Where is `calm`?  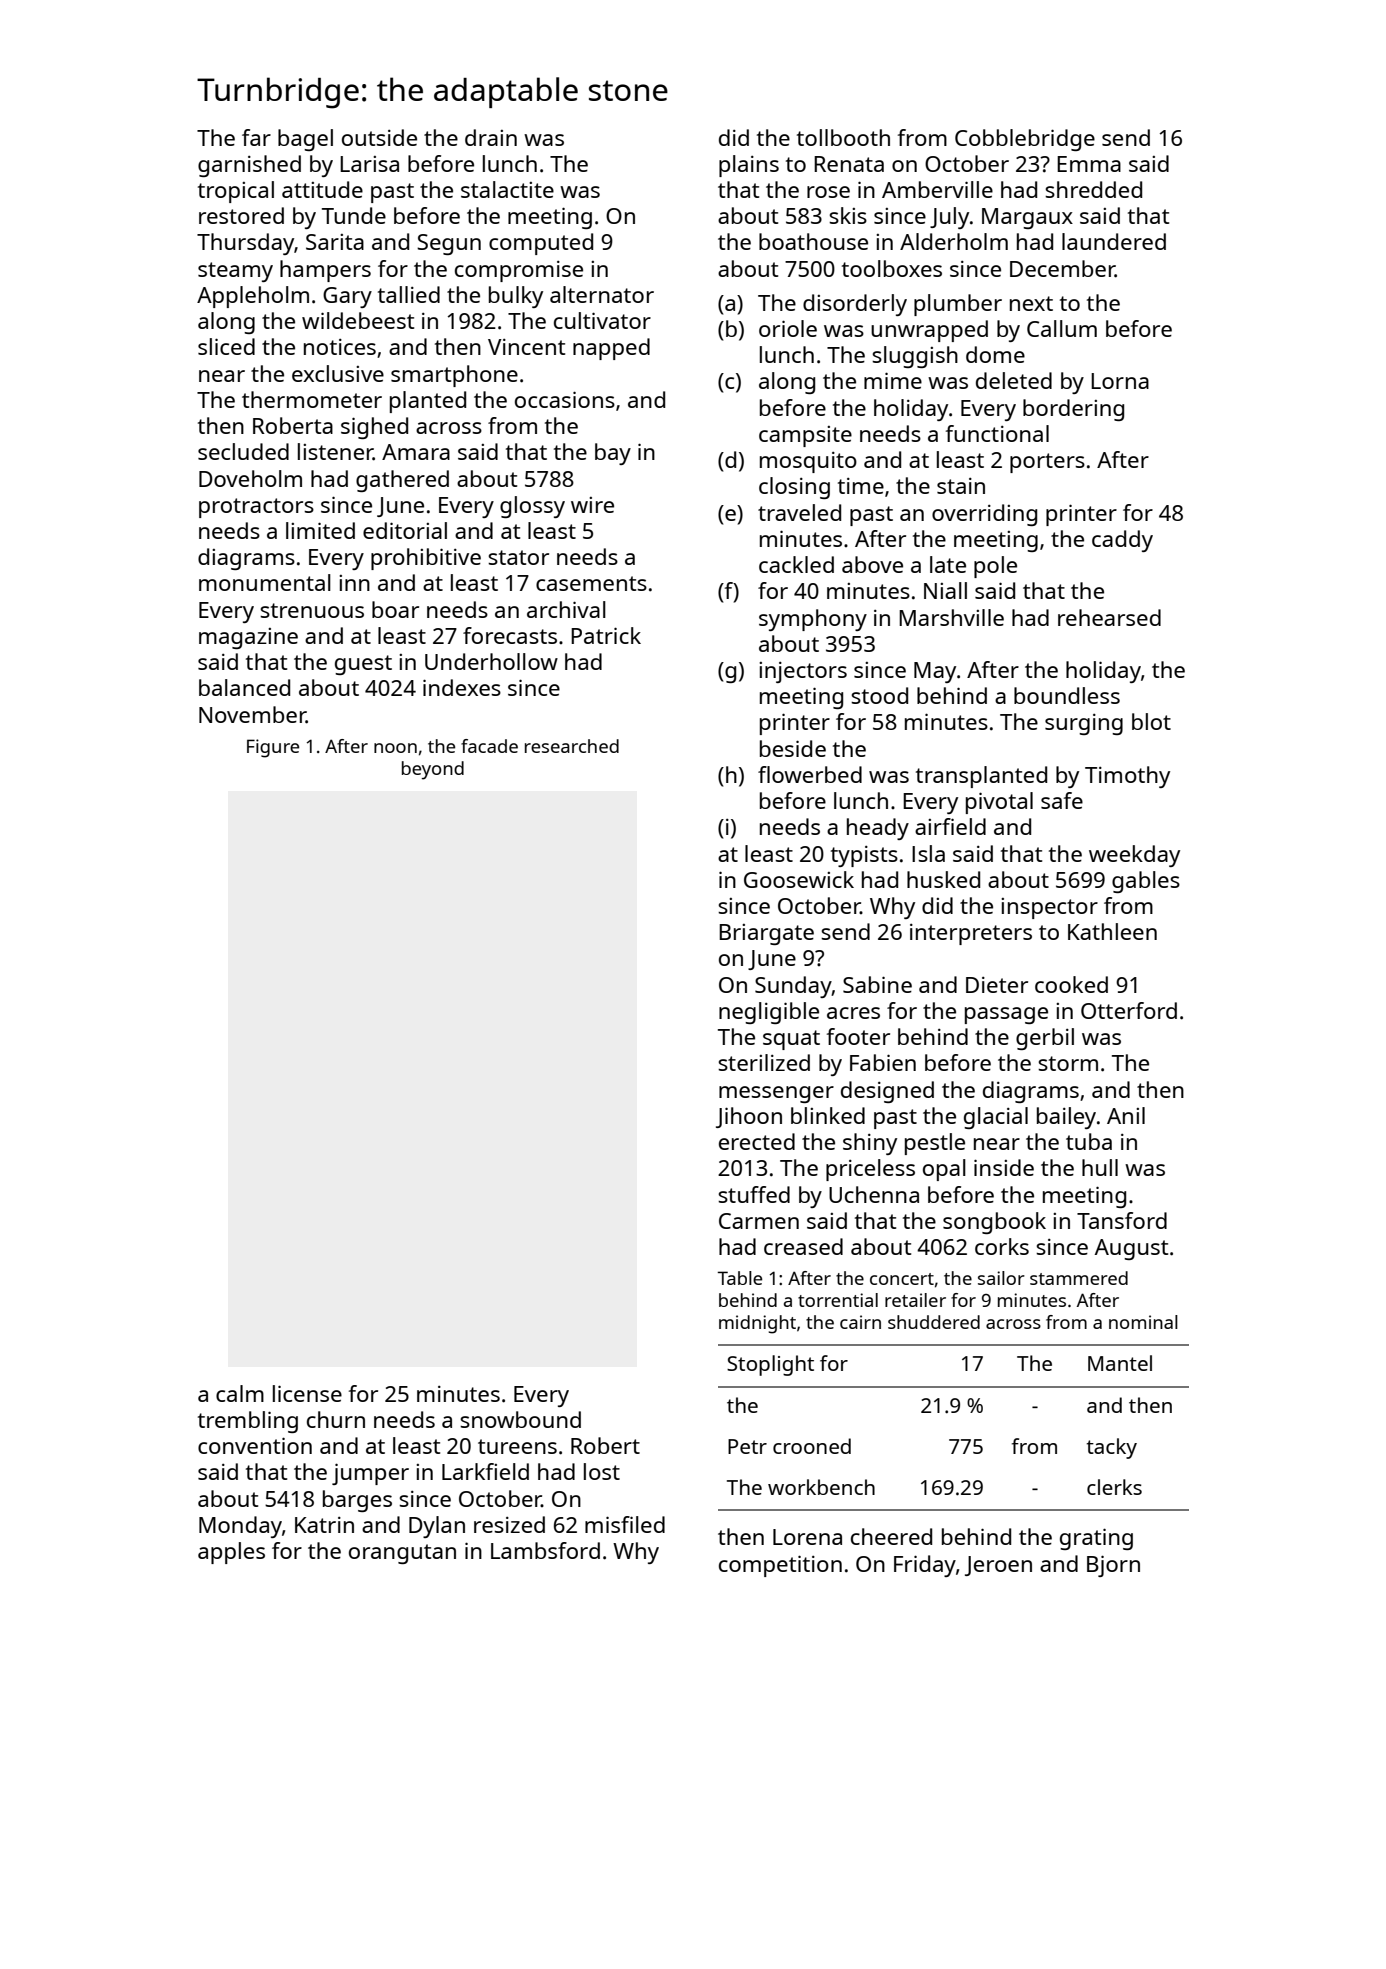
calm is located at coordinates (240, 1393).
